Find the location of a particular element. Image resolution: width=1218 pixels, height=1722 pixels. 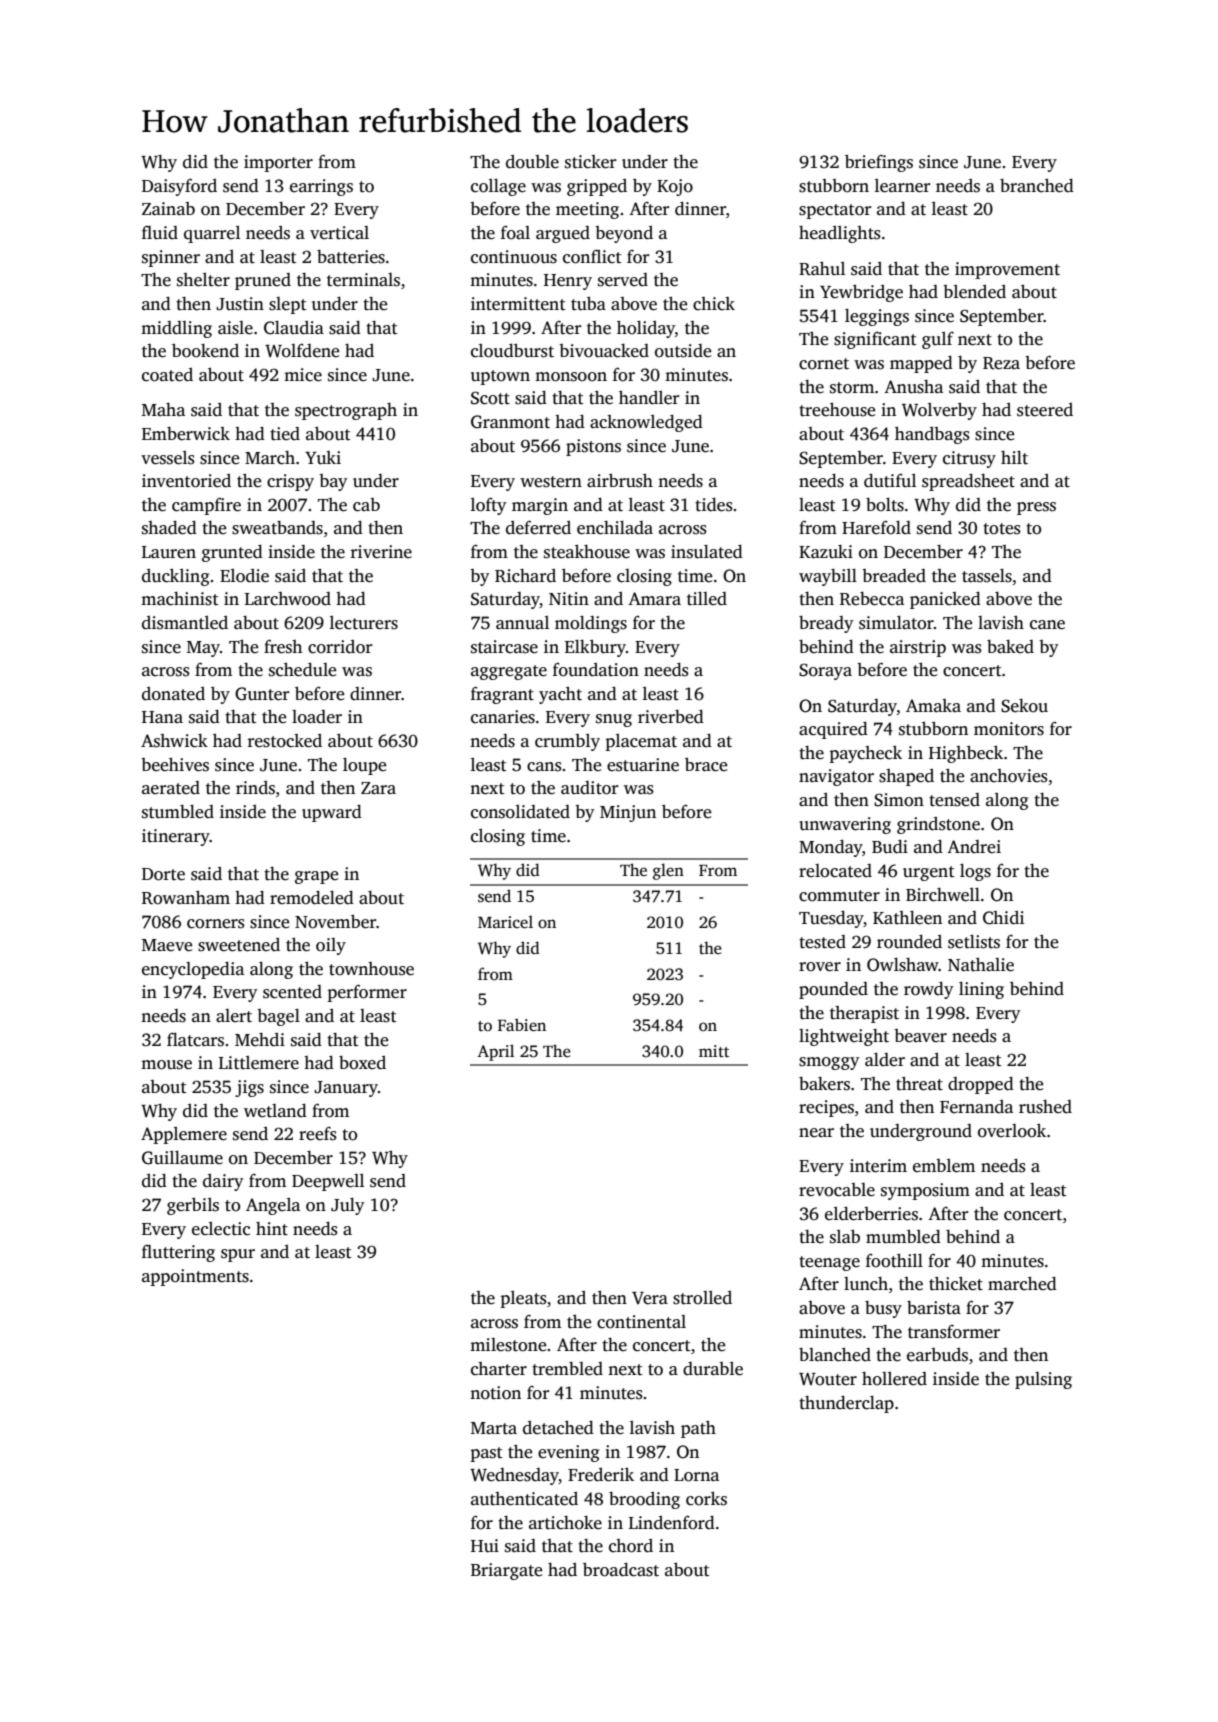

terminals is located at coordinates (363, 280).
